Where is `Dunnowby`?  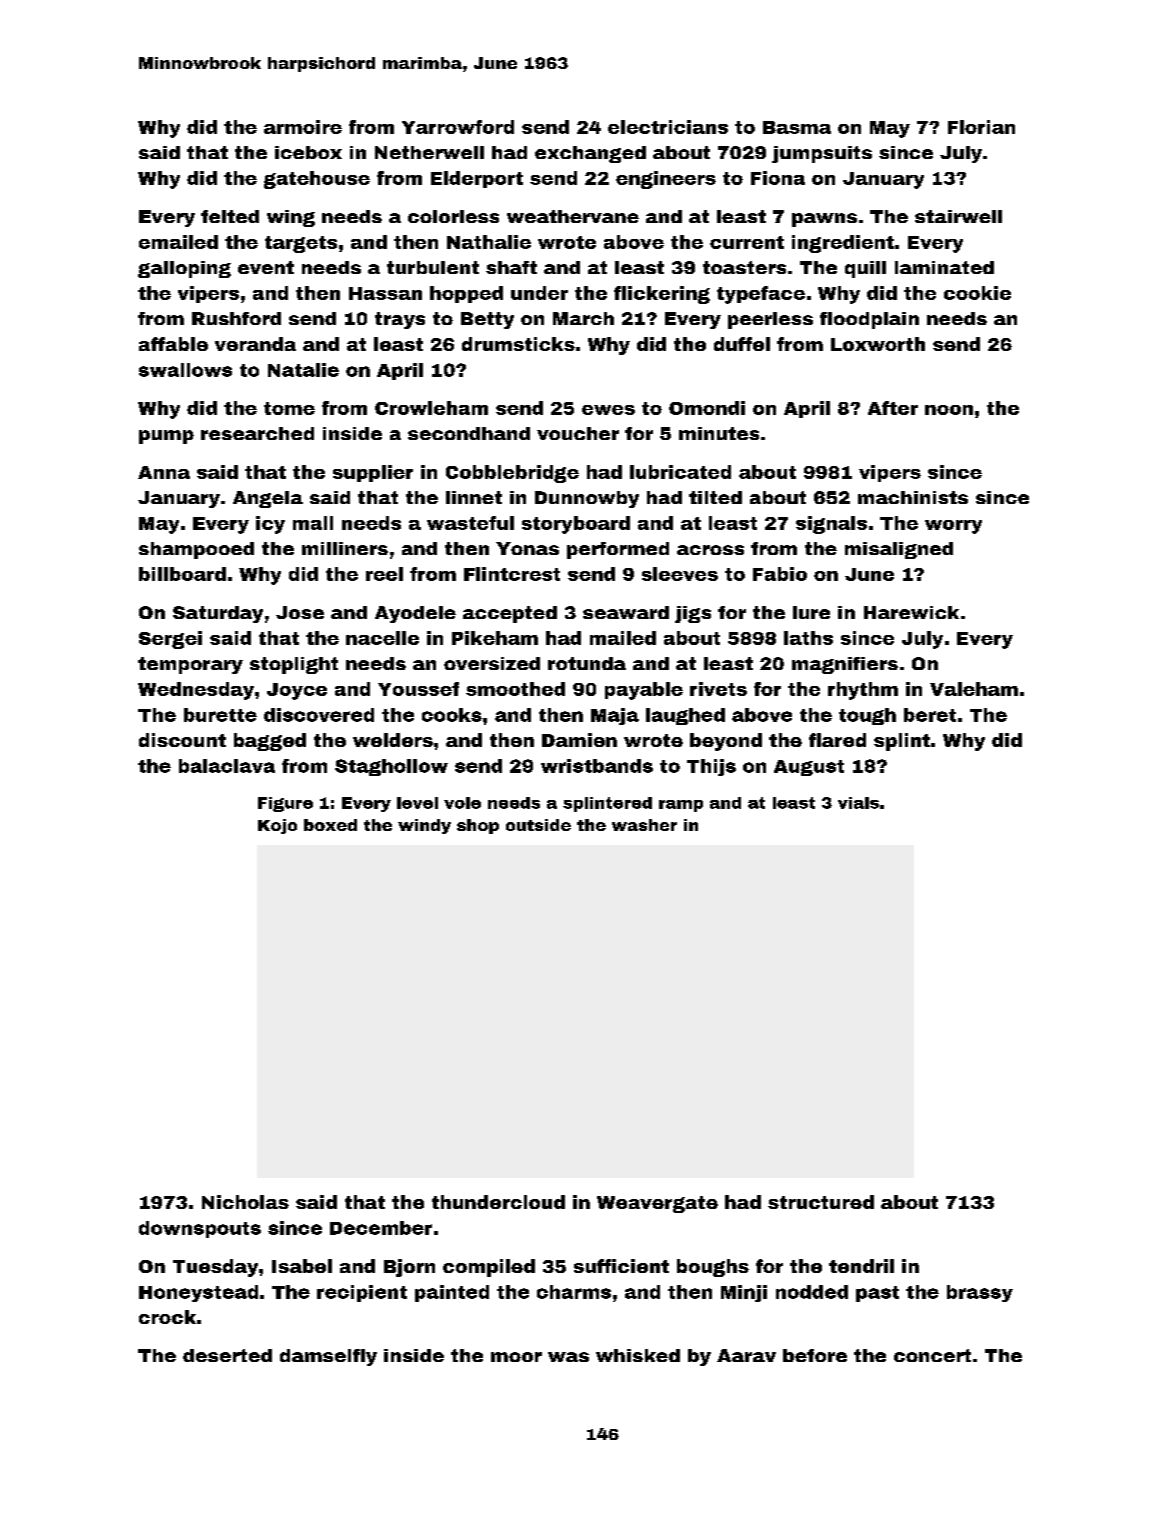 Dunnowby is located at coordinates (587, 499).
